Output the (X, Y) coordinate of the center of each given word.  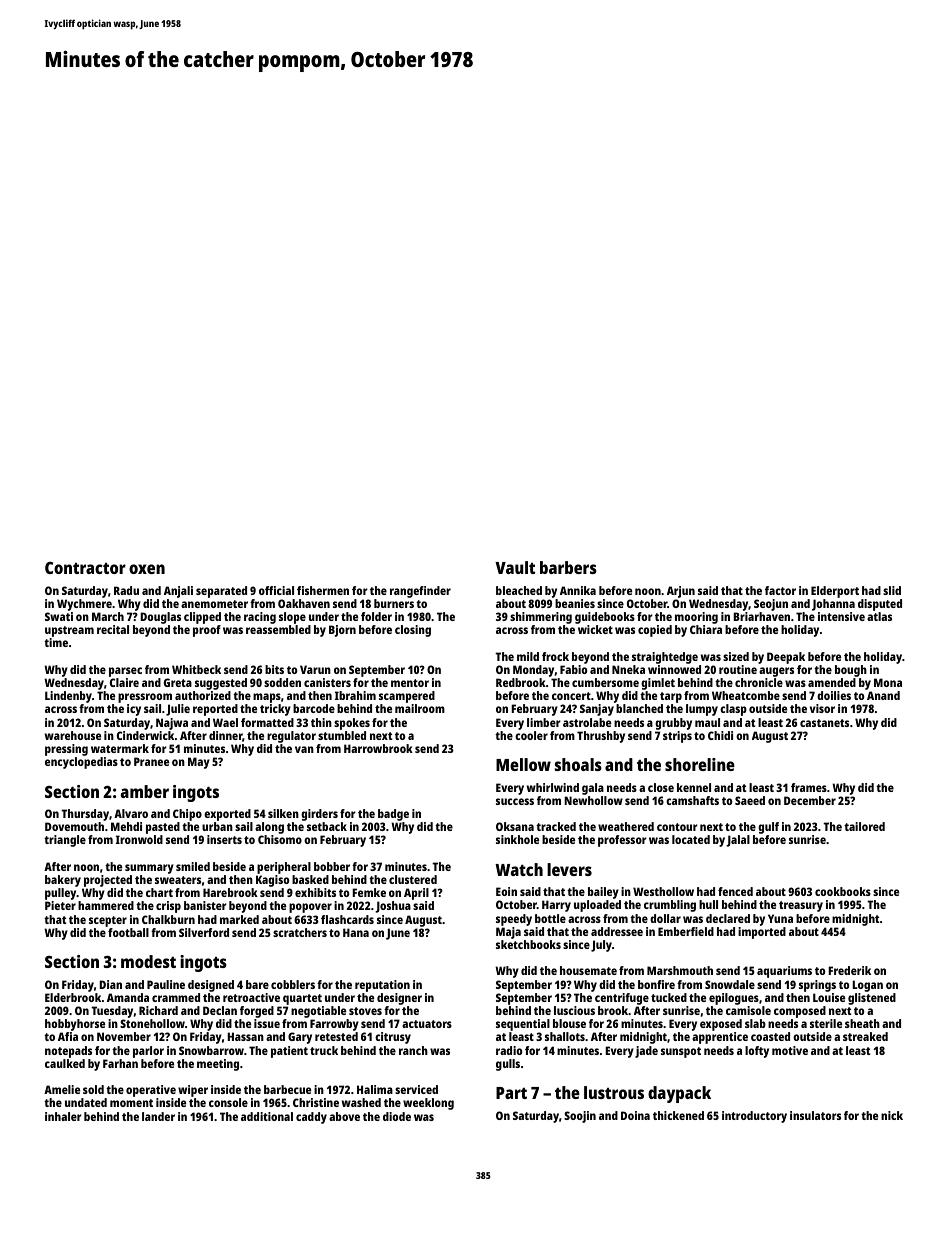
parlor (148, 1052)
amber (145, 791)
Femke (369, 892)
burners (394, 603)
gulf (768, 828)
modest (148, 961)
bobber (332, 866)
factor (780, 590)
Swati (59, 616)
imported (762, 933)
